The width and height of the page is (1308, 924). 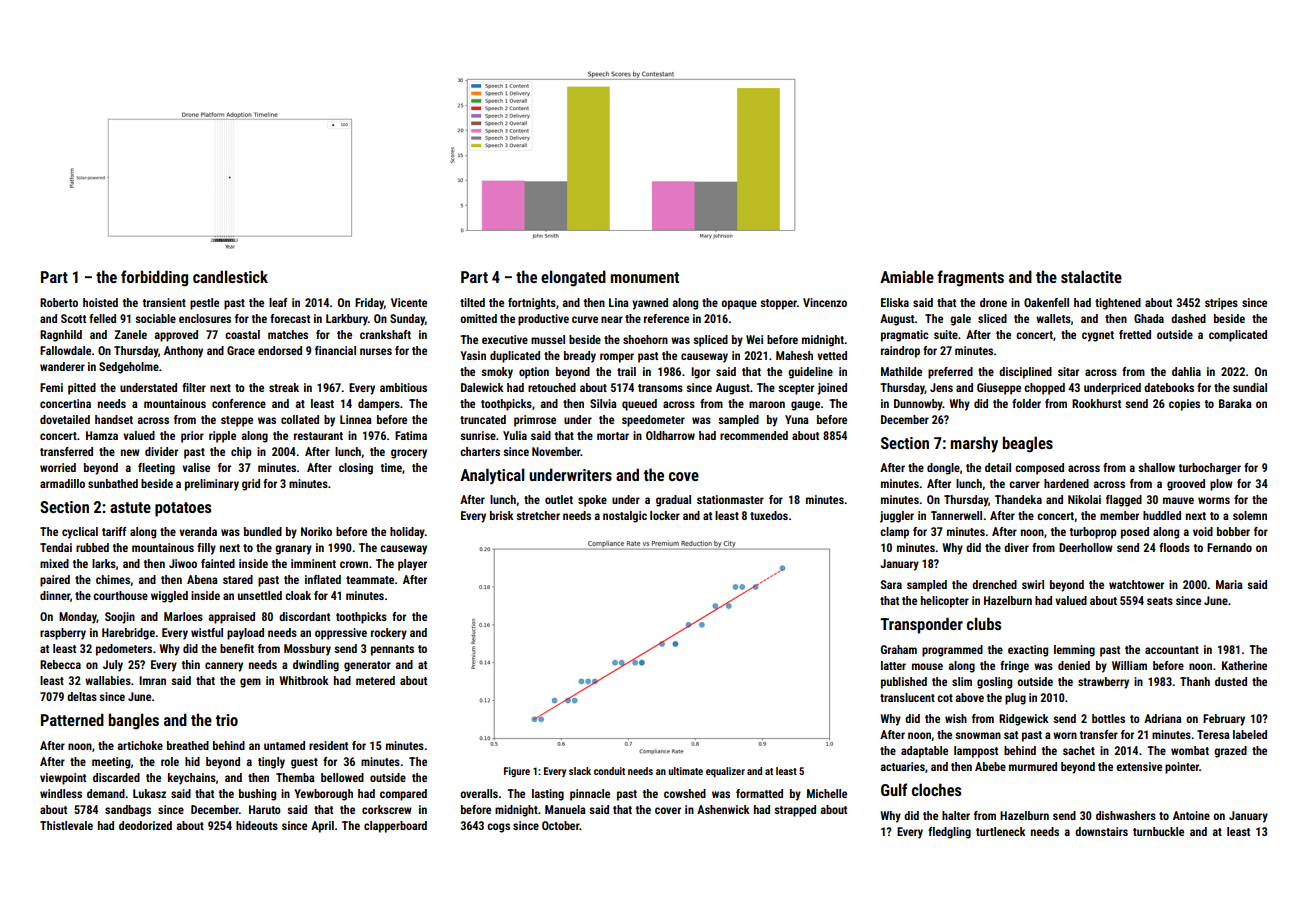 What do you see at coordinates (114, 419) in the page?
I see `handset` at bounding box center [114, 419].
